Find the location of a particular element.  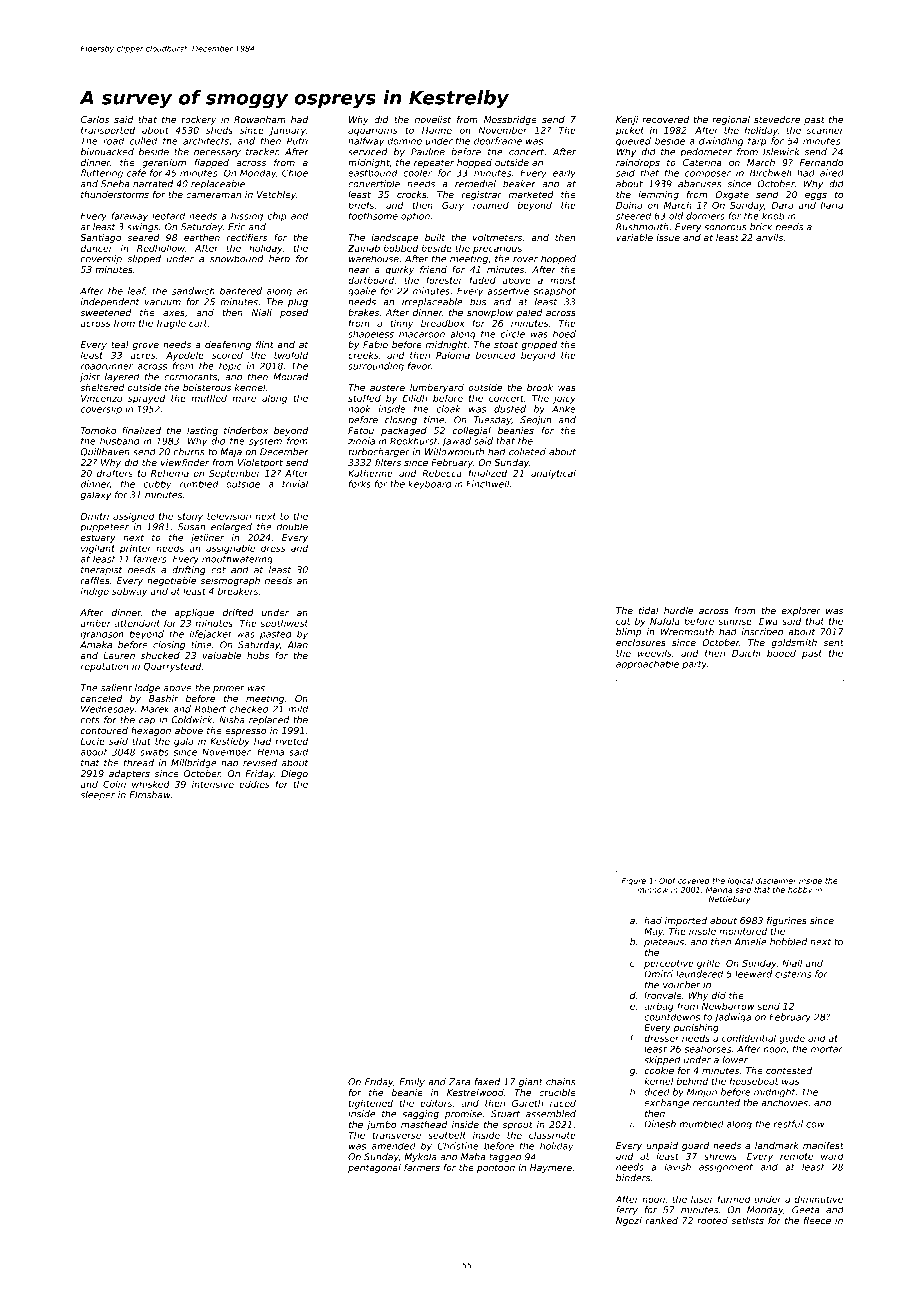

Carlos is located at coordinates (95, 119).
